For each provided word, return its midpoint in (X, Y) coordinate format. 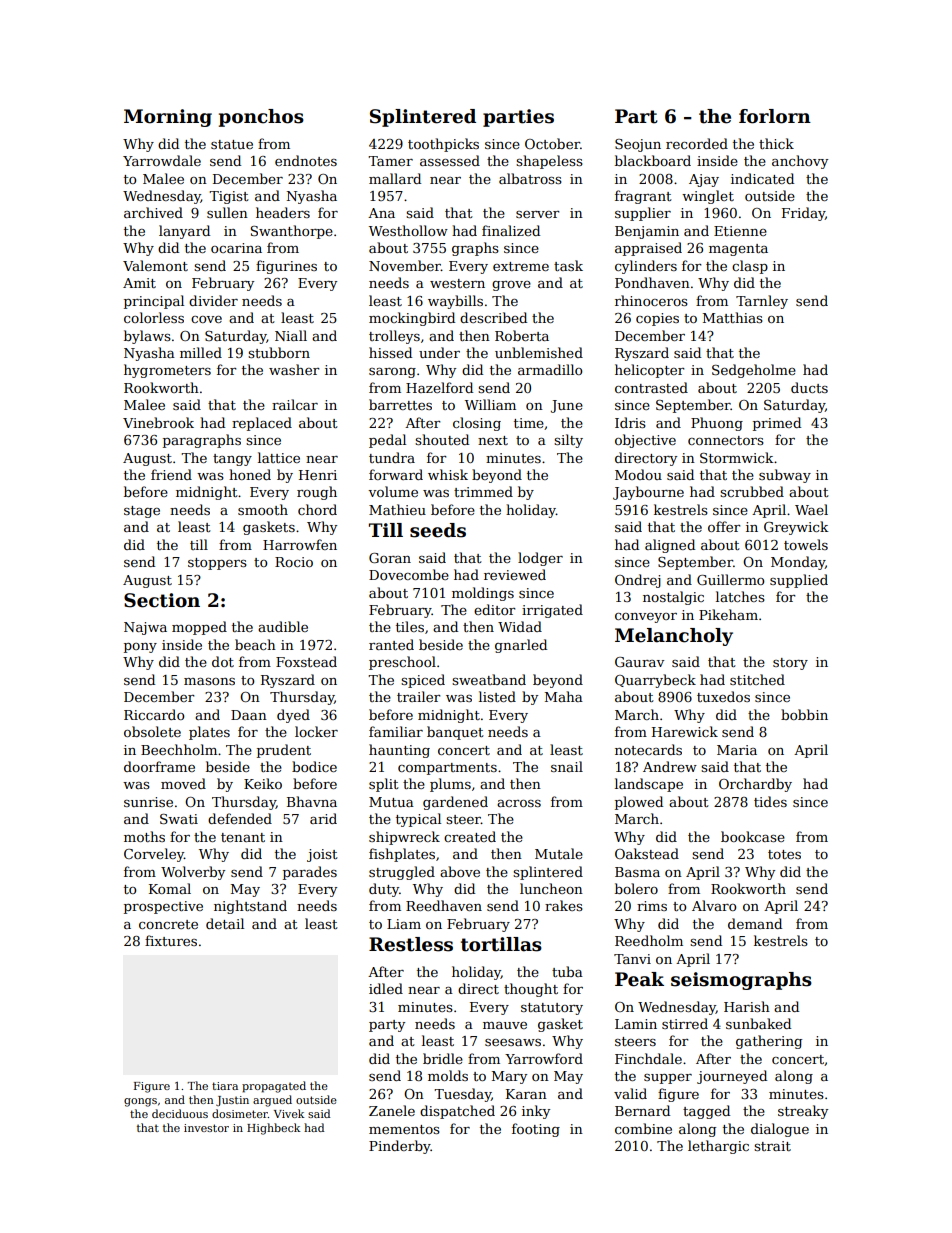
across (519, 803)
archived (153, 212)
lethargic (718, 1147)
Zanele (392, 1110)
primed (777, 424)
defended (240, 818)
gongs (140, 1102)
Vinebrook (158, 422)
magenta (738, 250)
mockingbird (412, 319)
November (405, 265)
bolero (636, 888)
